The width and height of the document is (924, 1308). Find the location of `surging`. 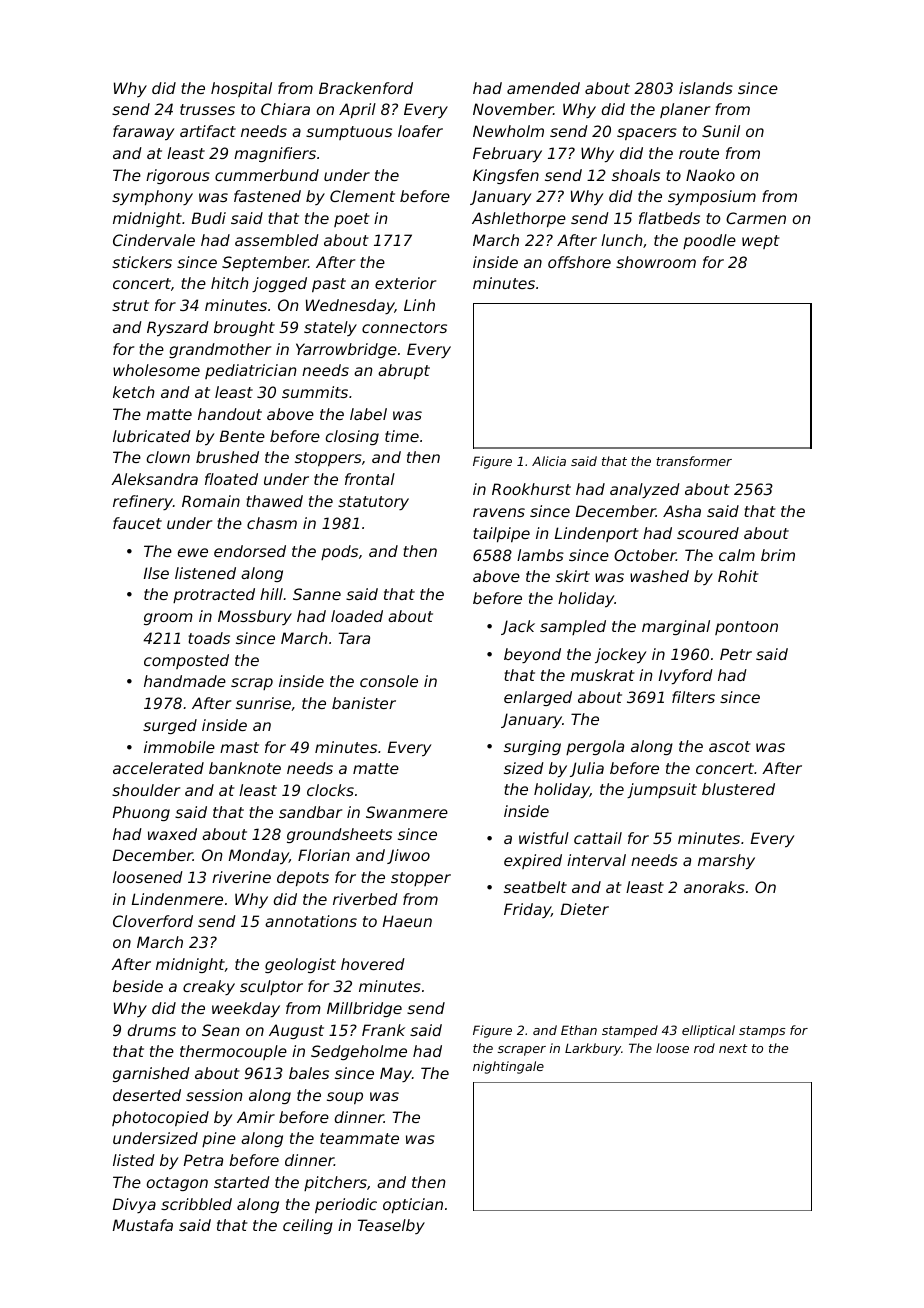

surging is located at coordinates (532, 747).
